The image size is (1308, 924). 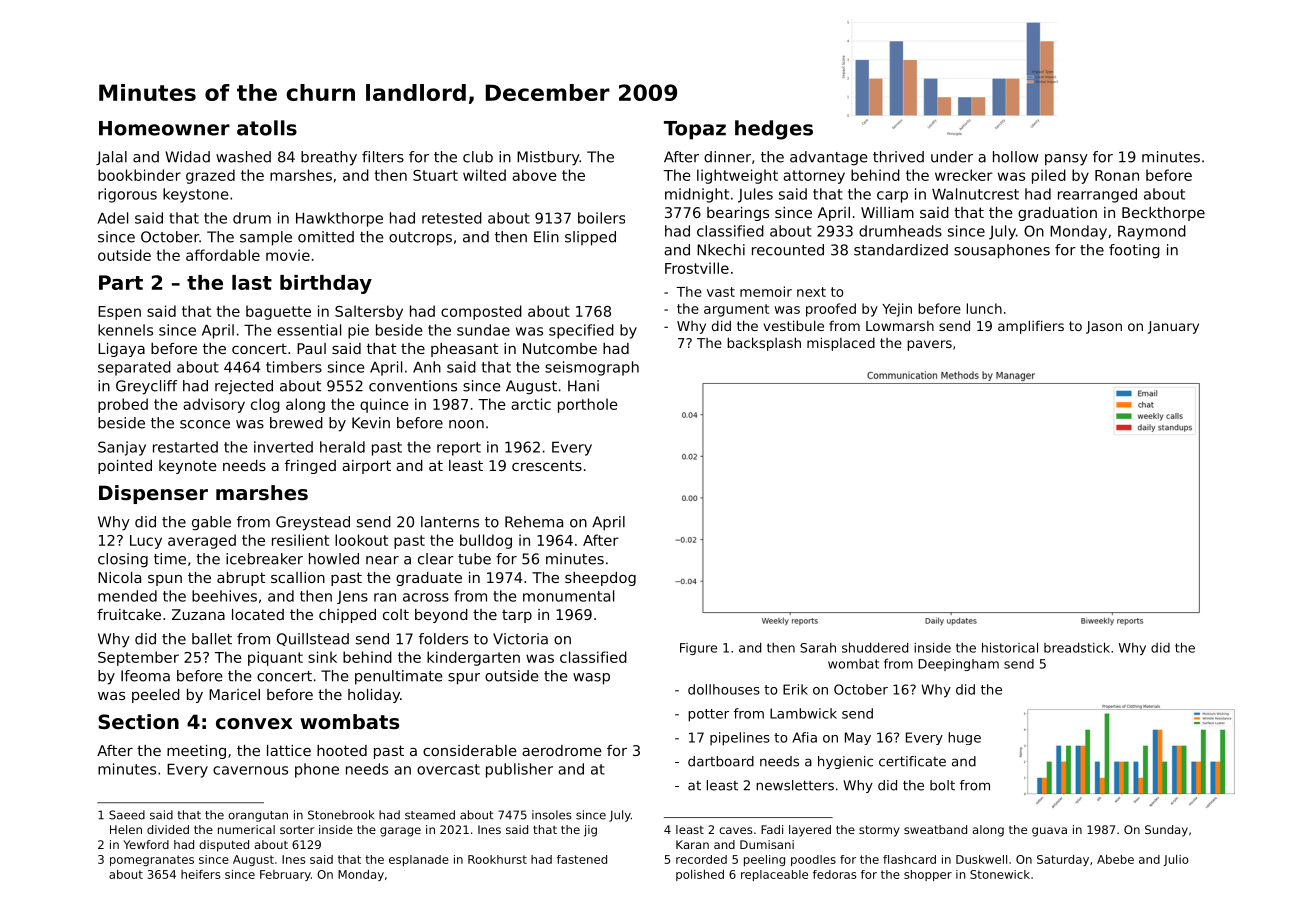 What do you see at coordinates (1117, 175) in the page?
I see `Ronan` at bounding box center [1117, 175].
